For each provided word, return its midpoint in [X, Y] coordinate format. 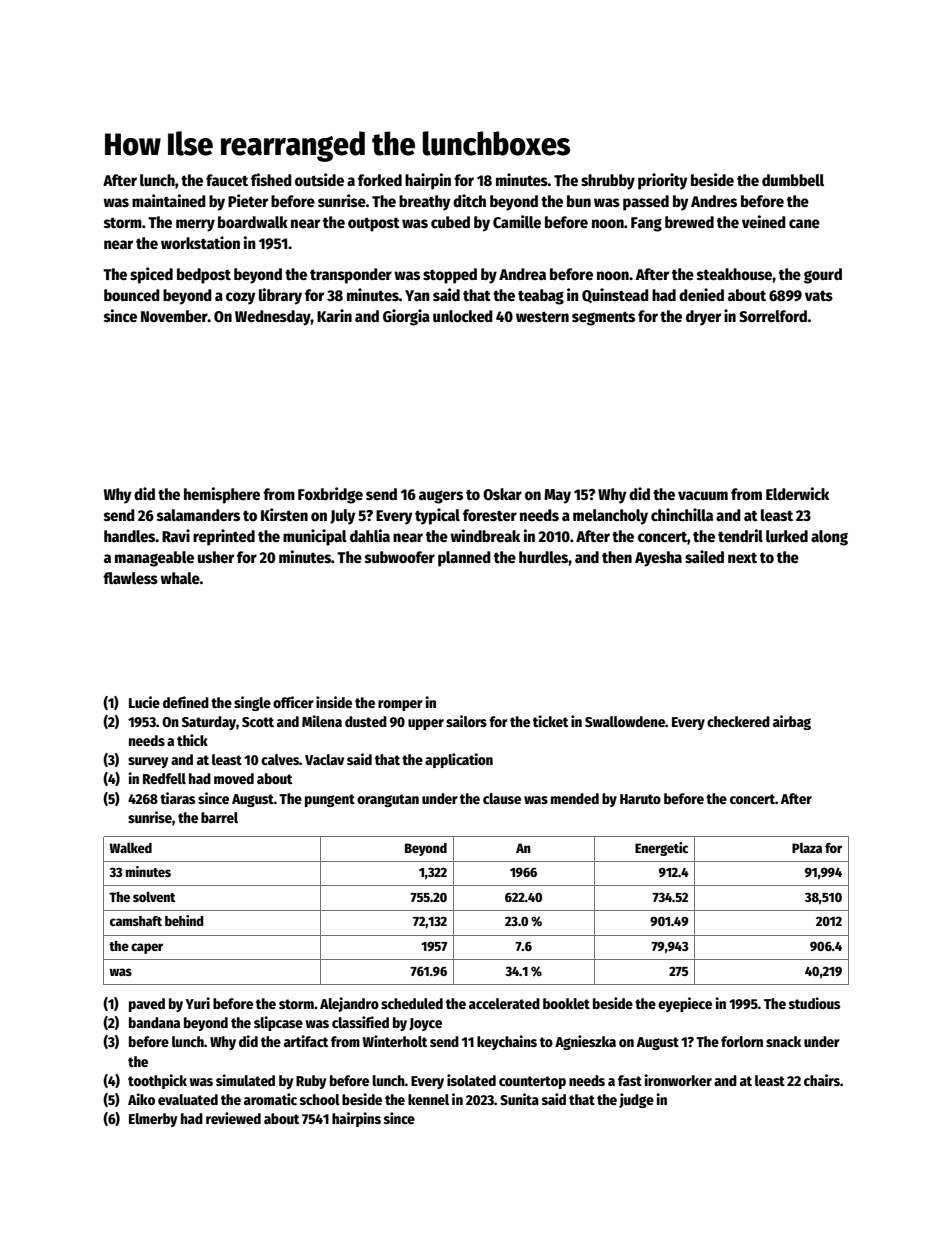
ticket [550, 721]
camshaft [136, 921]
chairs [822, 1080]
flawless [130, 578]
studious [814, 1003]
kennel [428, 1099]
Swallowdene [625, 721]
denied [701, 294]
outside [319, 180]
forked [380, 180]
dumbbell [793, 180]
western [542, 317]
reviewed [233, 1118]
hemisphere [222, 495]
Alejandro [349, 1004]
